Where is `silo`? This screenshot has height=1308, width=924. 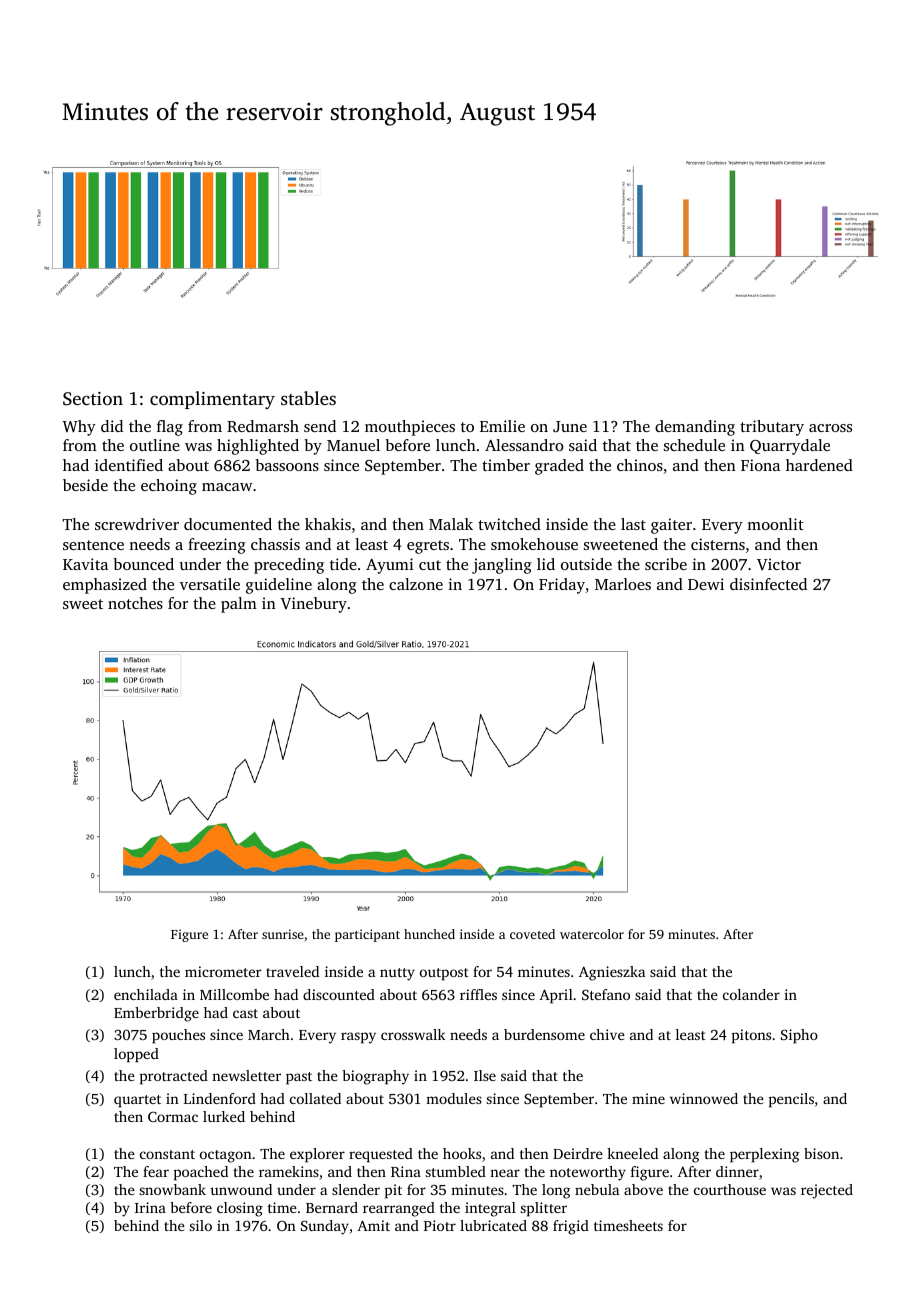
silo is located at coordinates (201, 1225).
